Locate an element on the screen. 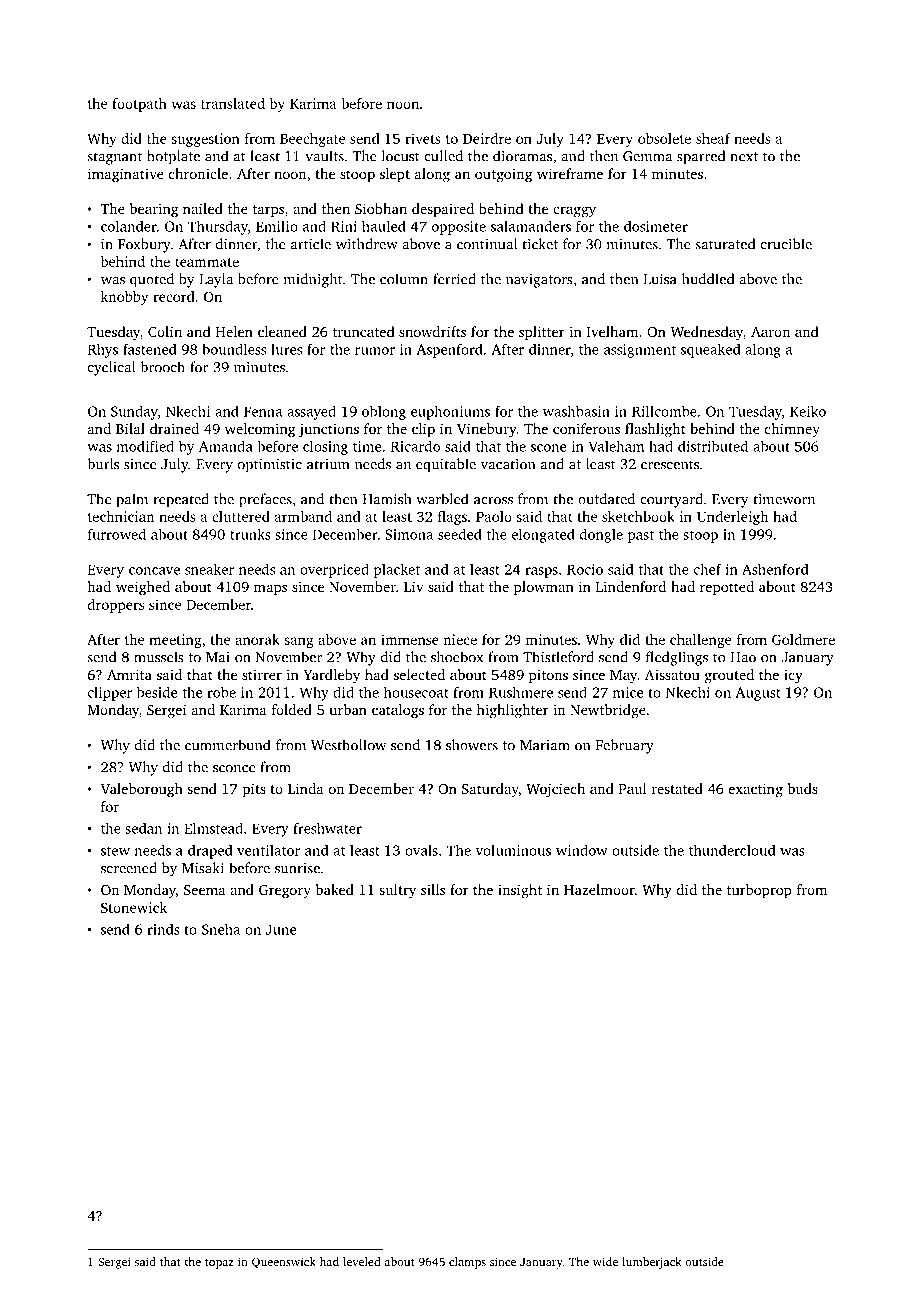 The image size is (924, 1308). continual is located at coordinates (487, 244).
